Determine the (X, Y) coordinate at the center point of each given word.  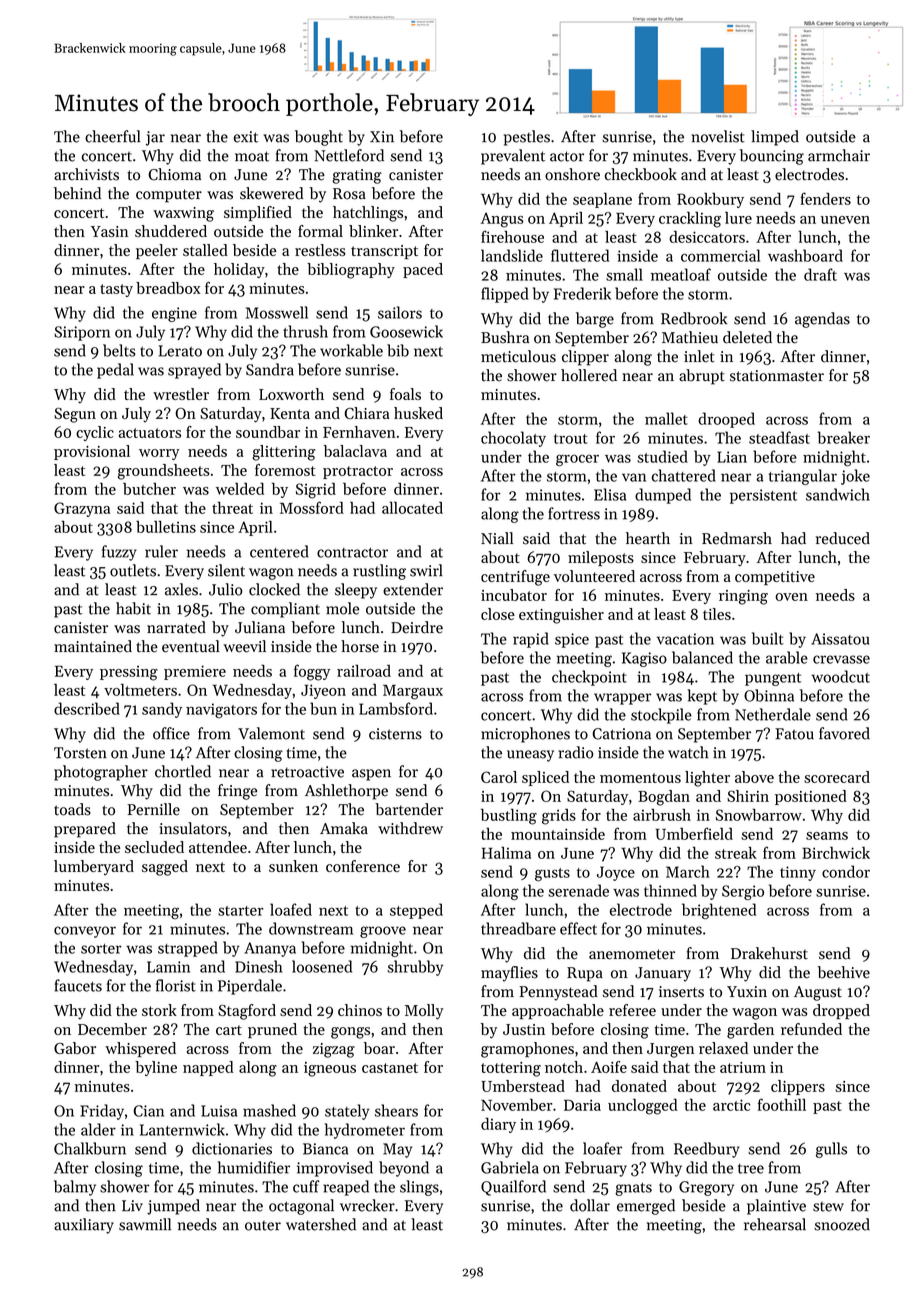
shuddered (171, 231)
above (754, 777)
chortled (183, 771)
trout (571, 439)
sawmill (145, 1224)
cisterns (395, 734)
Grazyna (82, 509)
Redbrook (694, 318)
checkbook (641, 174)
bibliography (351, 271)
